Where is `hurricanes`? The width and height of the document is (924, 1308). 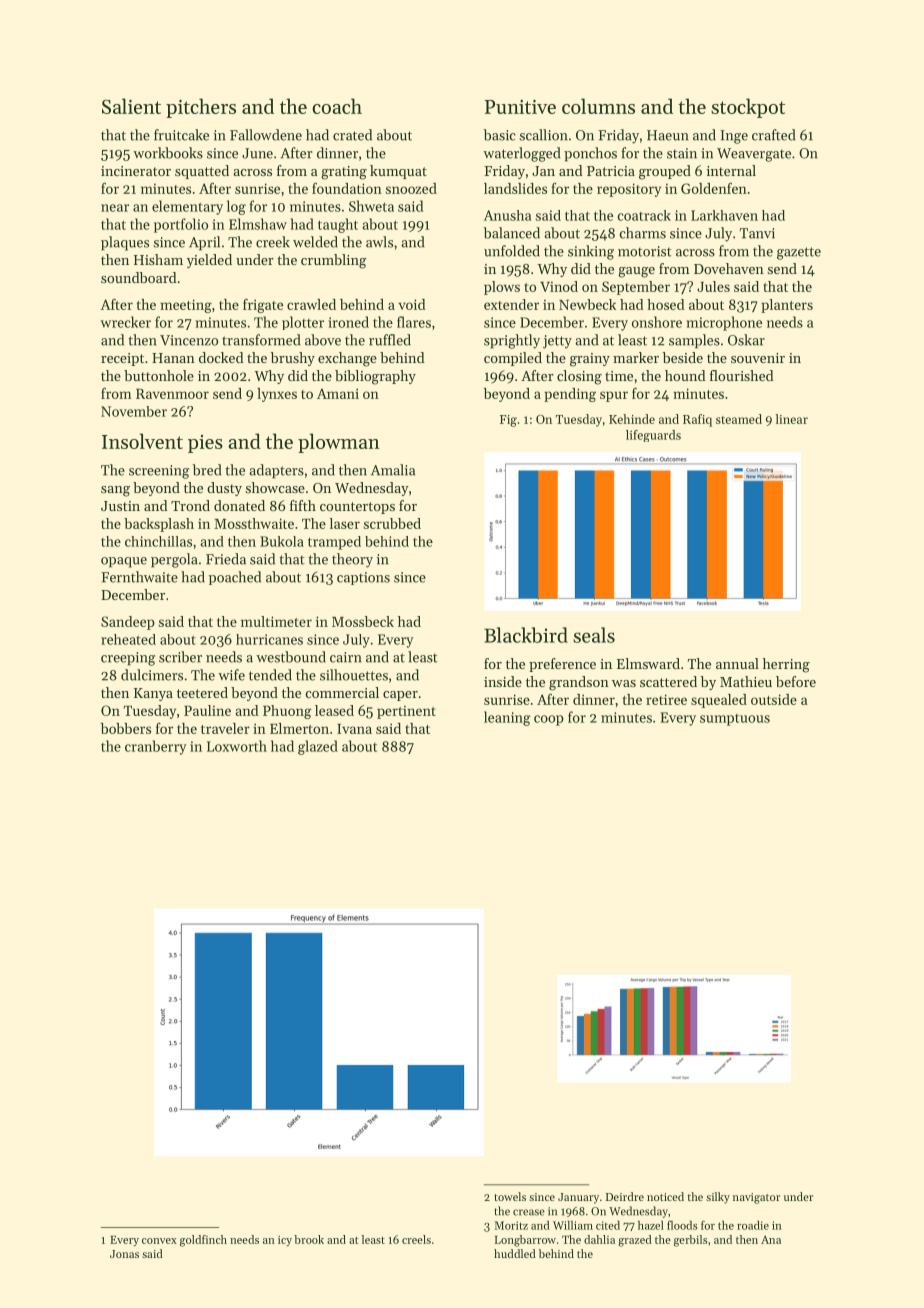 hurricanes is located at coordinates (269, 639).
